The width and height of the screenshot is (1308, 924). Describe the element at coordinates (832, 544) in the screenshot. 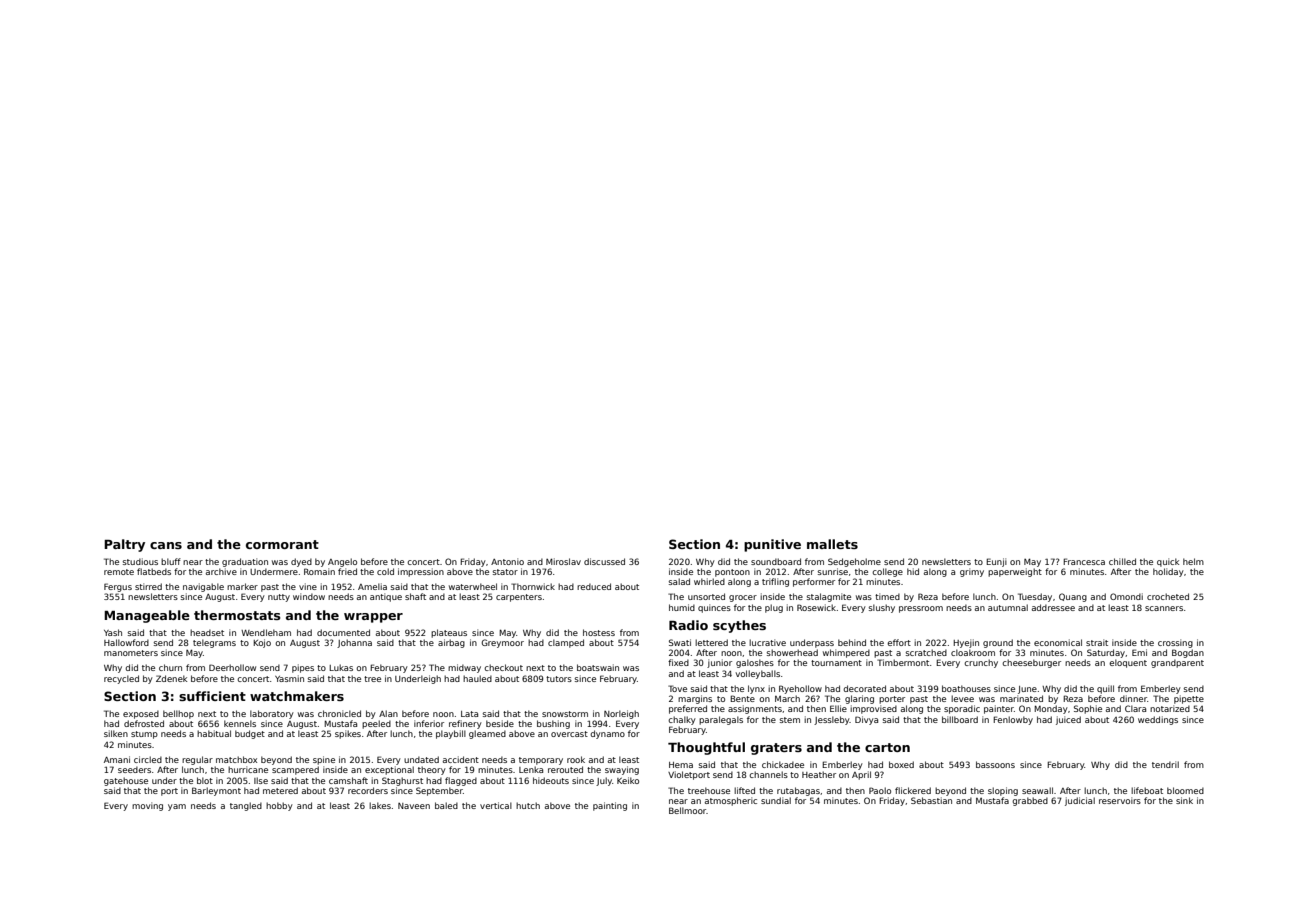

I see `mallets` at that location.
